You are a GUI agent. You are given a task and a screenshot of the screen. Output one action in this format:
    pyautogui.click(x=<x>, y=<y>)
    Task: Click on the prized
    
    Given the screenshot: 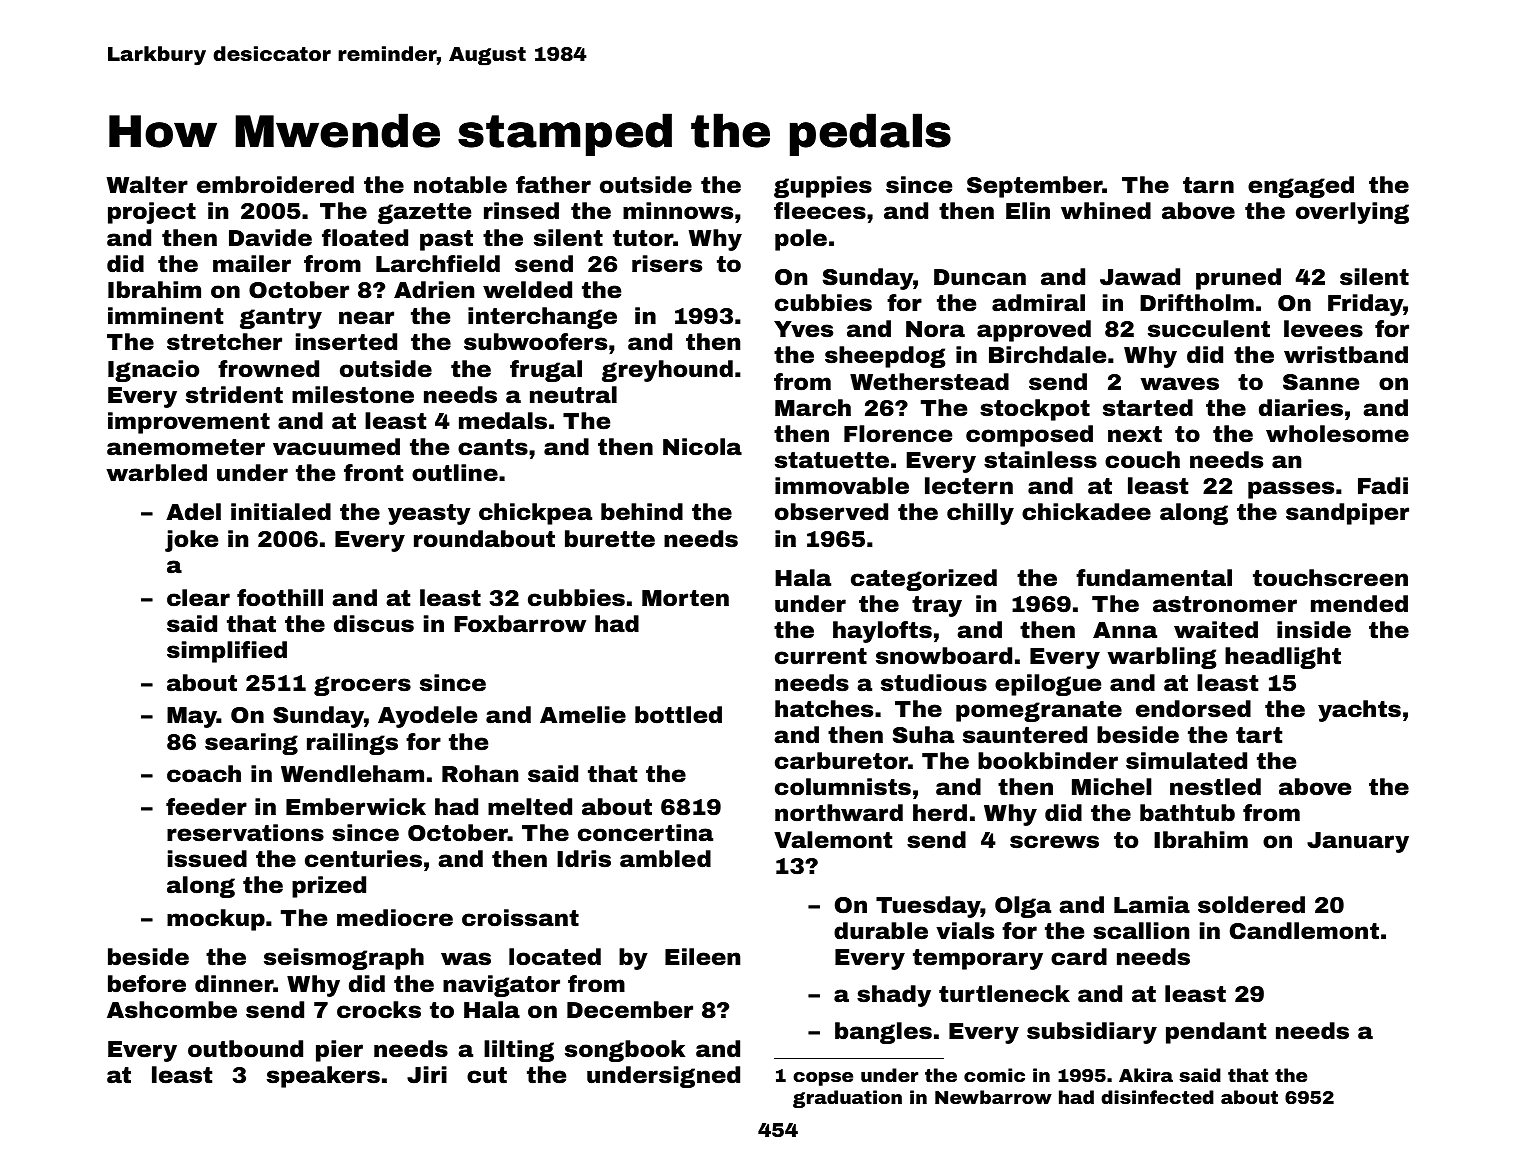 What is the action you would take?
    pyautogui.click(x=329, y=887)
